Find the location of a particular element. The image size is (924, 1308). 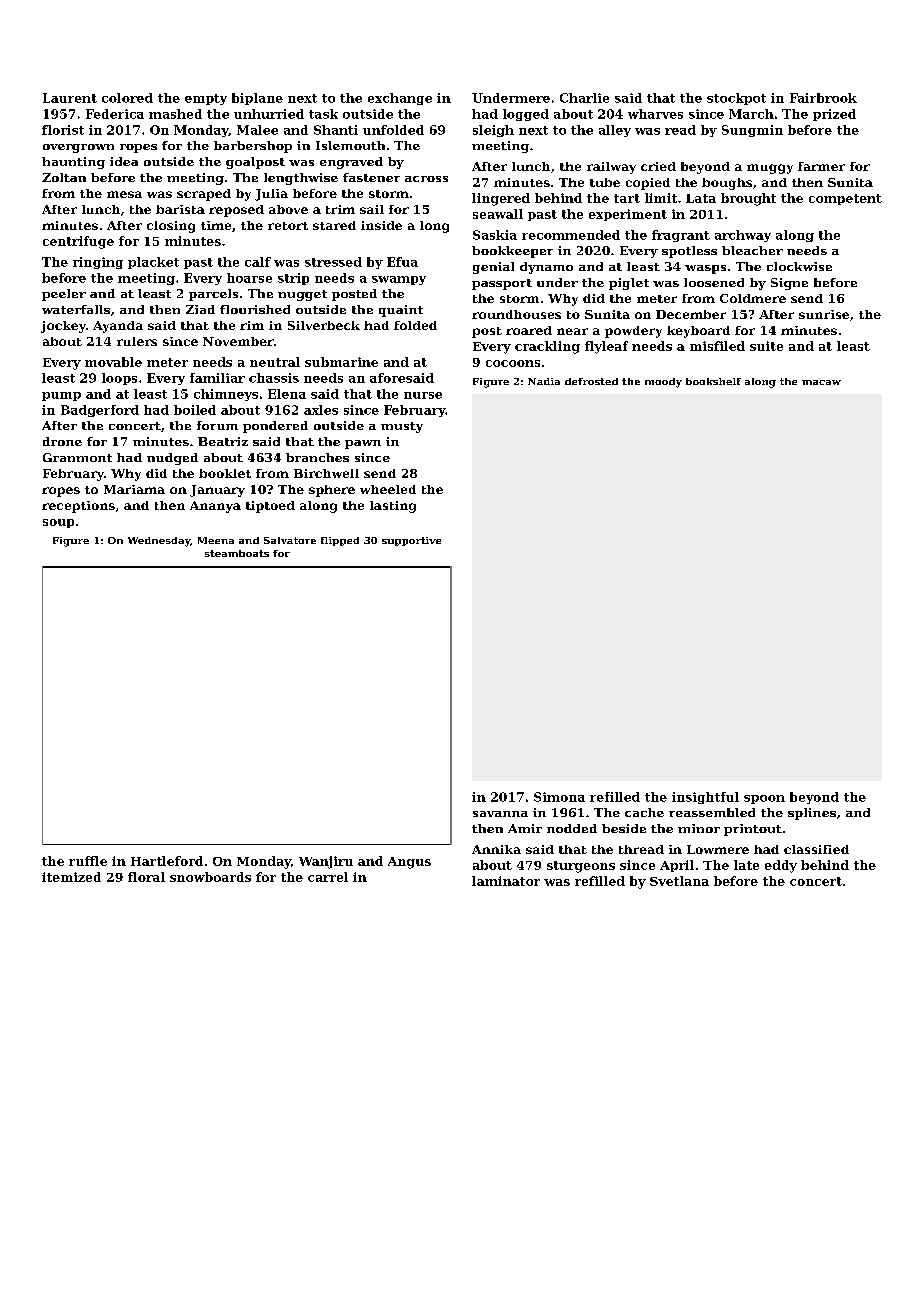

Simona is located at coordinates (559, 797).
